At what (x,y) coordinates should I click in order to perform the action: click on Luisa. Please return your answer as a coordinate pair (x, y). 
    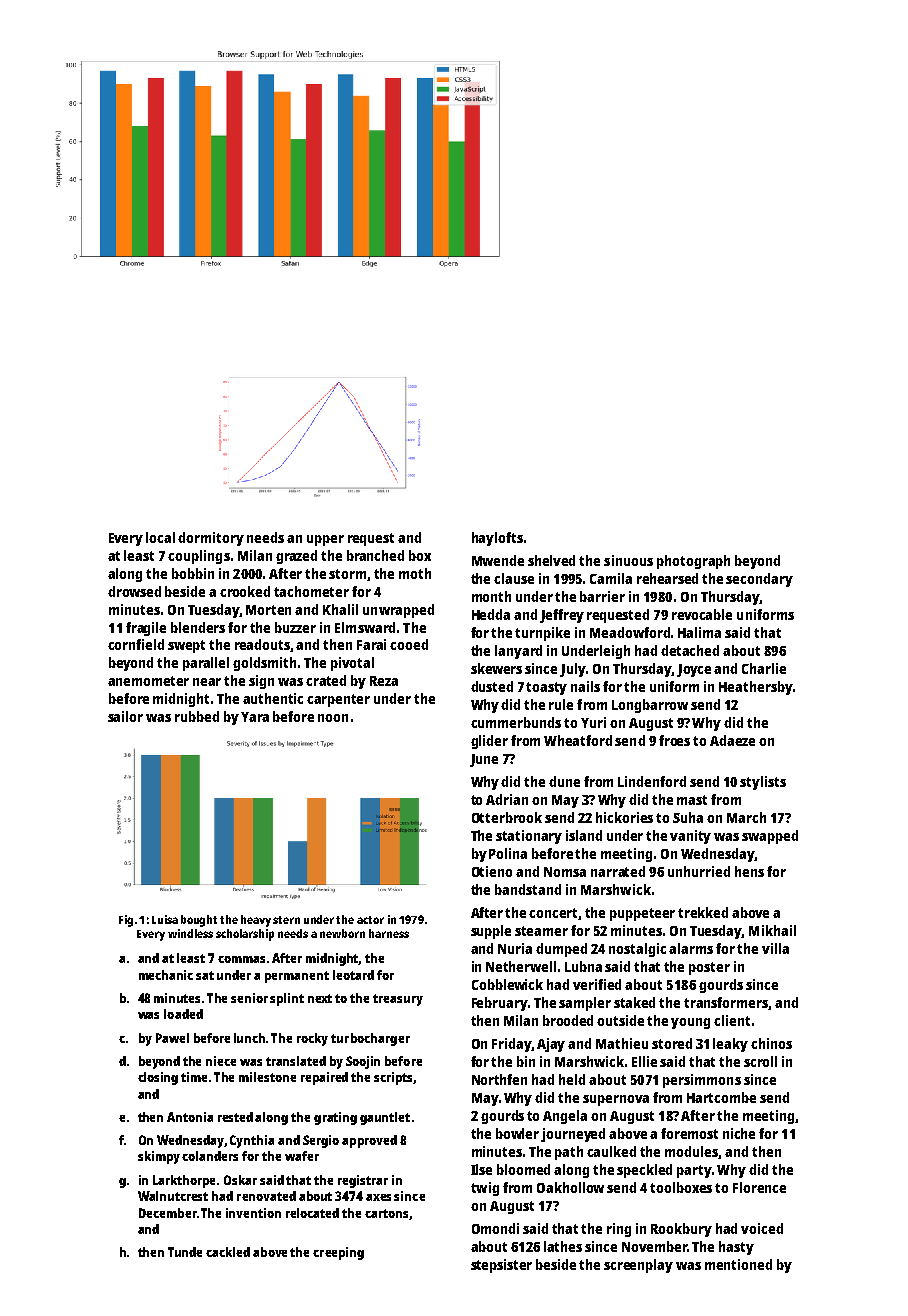
    Looking at the image, I should click on (165, 919).
